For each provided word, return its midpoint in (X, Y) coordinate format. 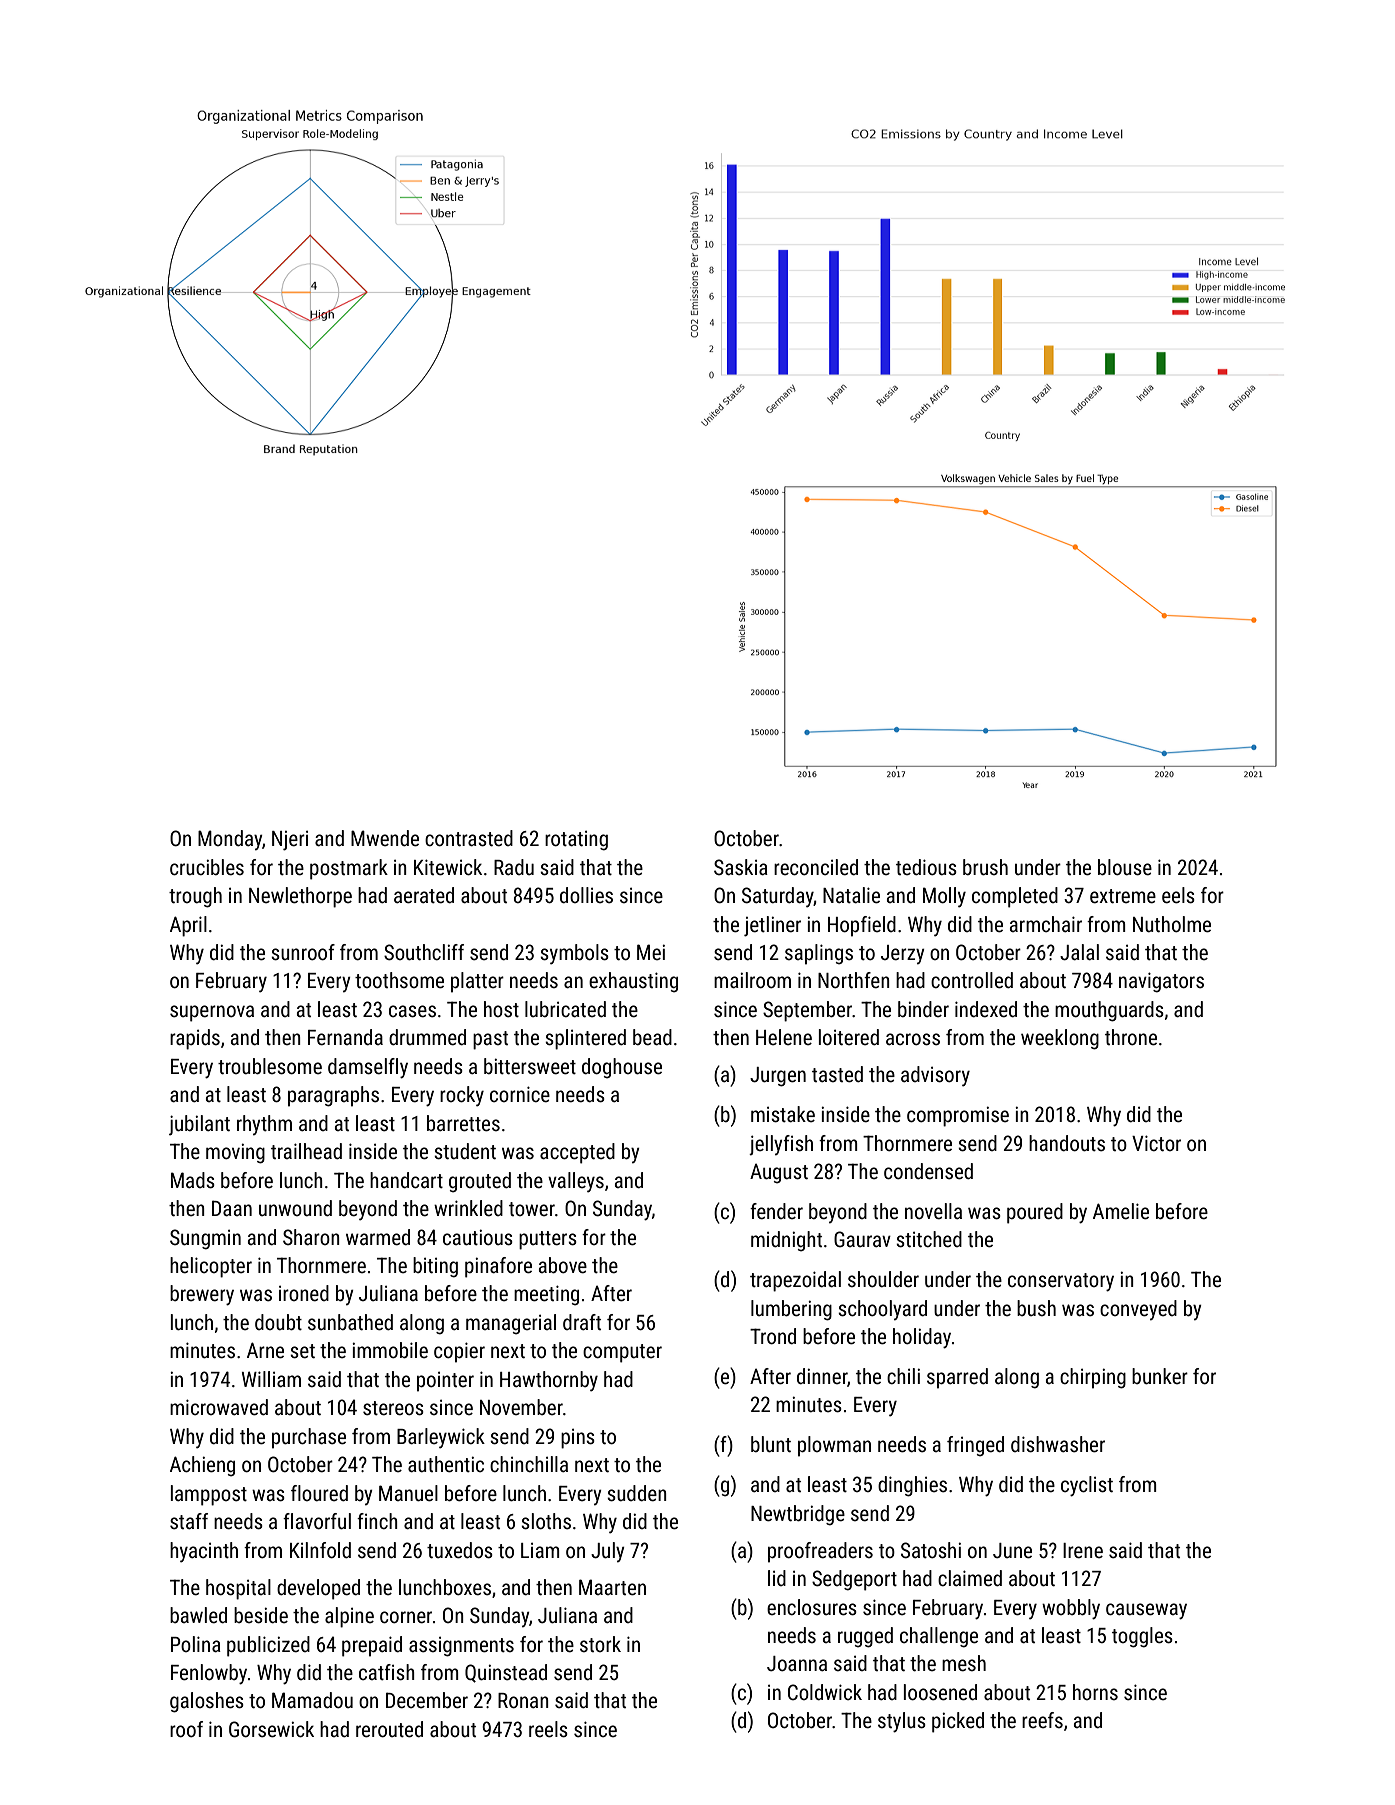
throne (1131, 1037)
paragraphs (333, 1096)
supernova (212, 1013)
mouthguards (1109, 1011)
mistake (783, 1114)
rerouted (389, 1729)
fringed (975, 1446)
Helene (784, 1037)
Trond (773, 1336)
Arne (265, 1350)
